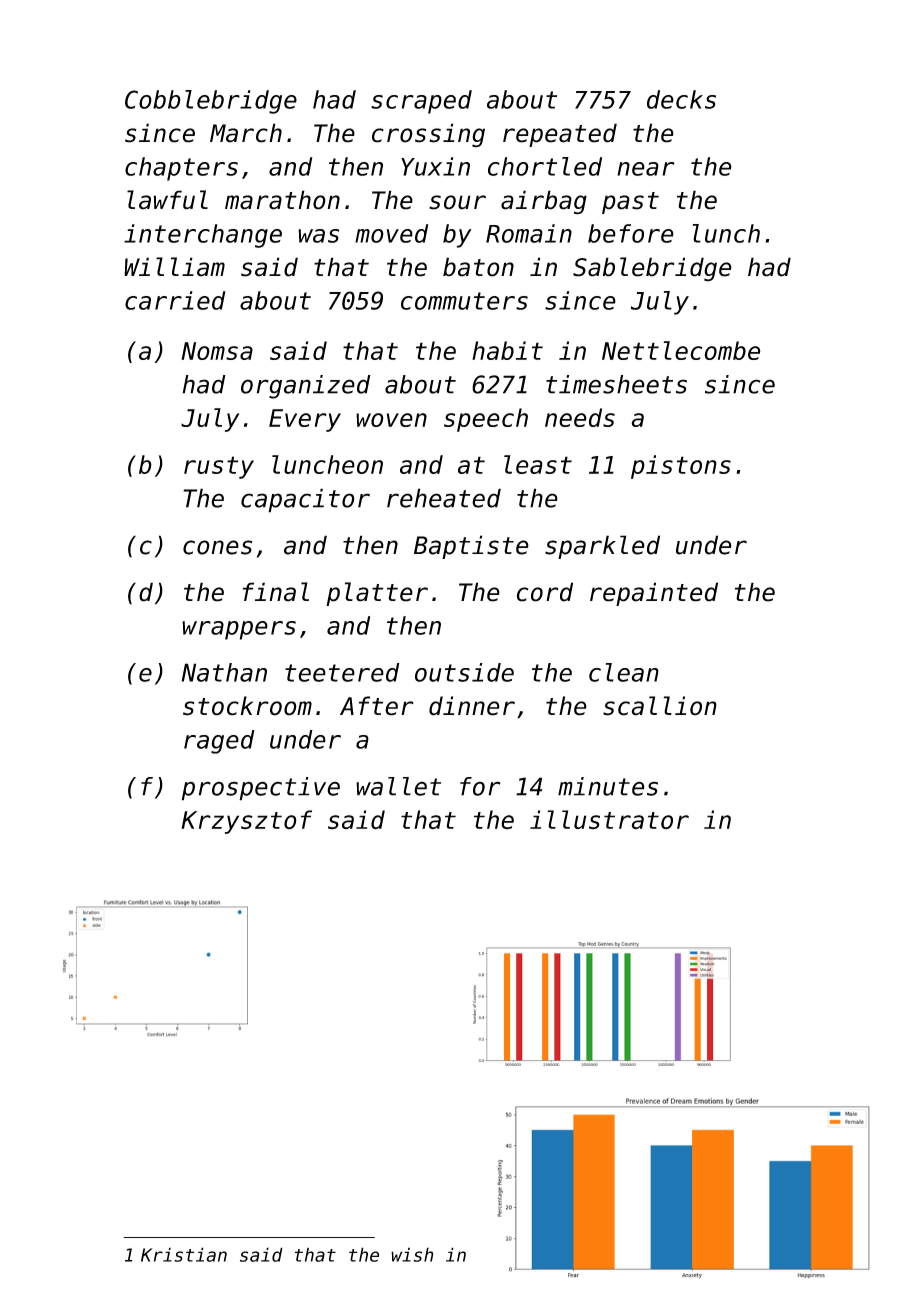 This screenshot has height=1314, width=924. Describe the element at coordinates (184, 1254) in the screenshot. I see `Kristian` at that location.
